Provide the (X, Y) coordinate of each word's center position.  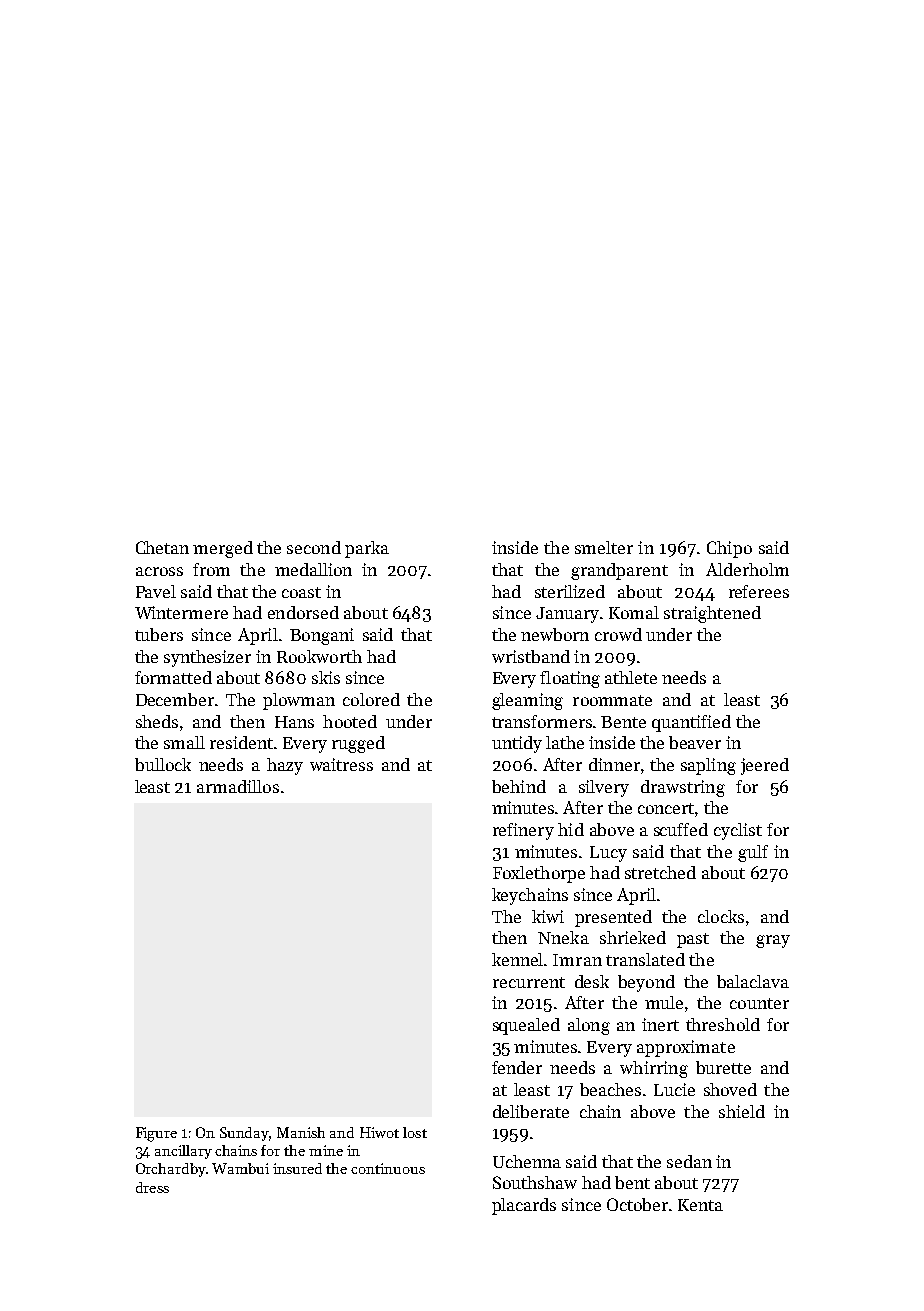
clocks (721, 916)
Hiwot (379, 1132)
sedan (689, 1161)
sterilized (570, 591)
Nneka (563, 937)
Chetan (162, 547)
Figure (156, 1134)
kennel (517, 959)
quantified (691, 723)
